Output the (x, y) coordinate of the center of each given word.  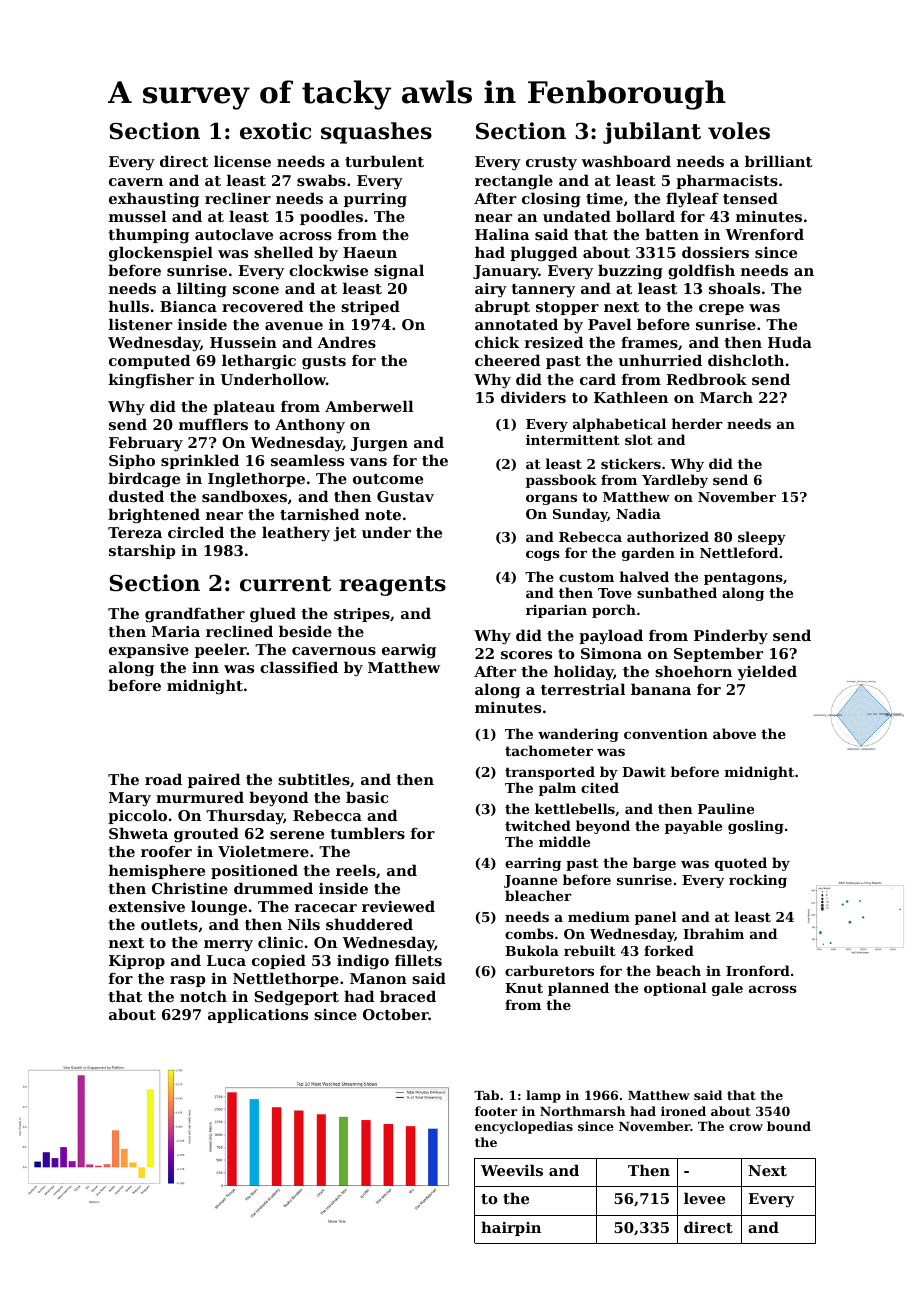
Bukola (532, 950)
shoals (734, 288)
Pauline (726, 808)
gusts (324, 363)
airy (491, 290)
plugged (543, 254)
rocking (758, 881)
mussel (137, 216)
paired (214, 780)
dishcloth (746, 360)
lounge (219, 908)
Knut (524, 988)
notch (203, 996)
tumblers (367, 833)
